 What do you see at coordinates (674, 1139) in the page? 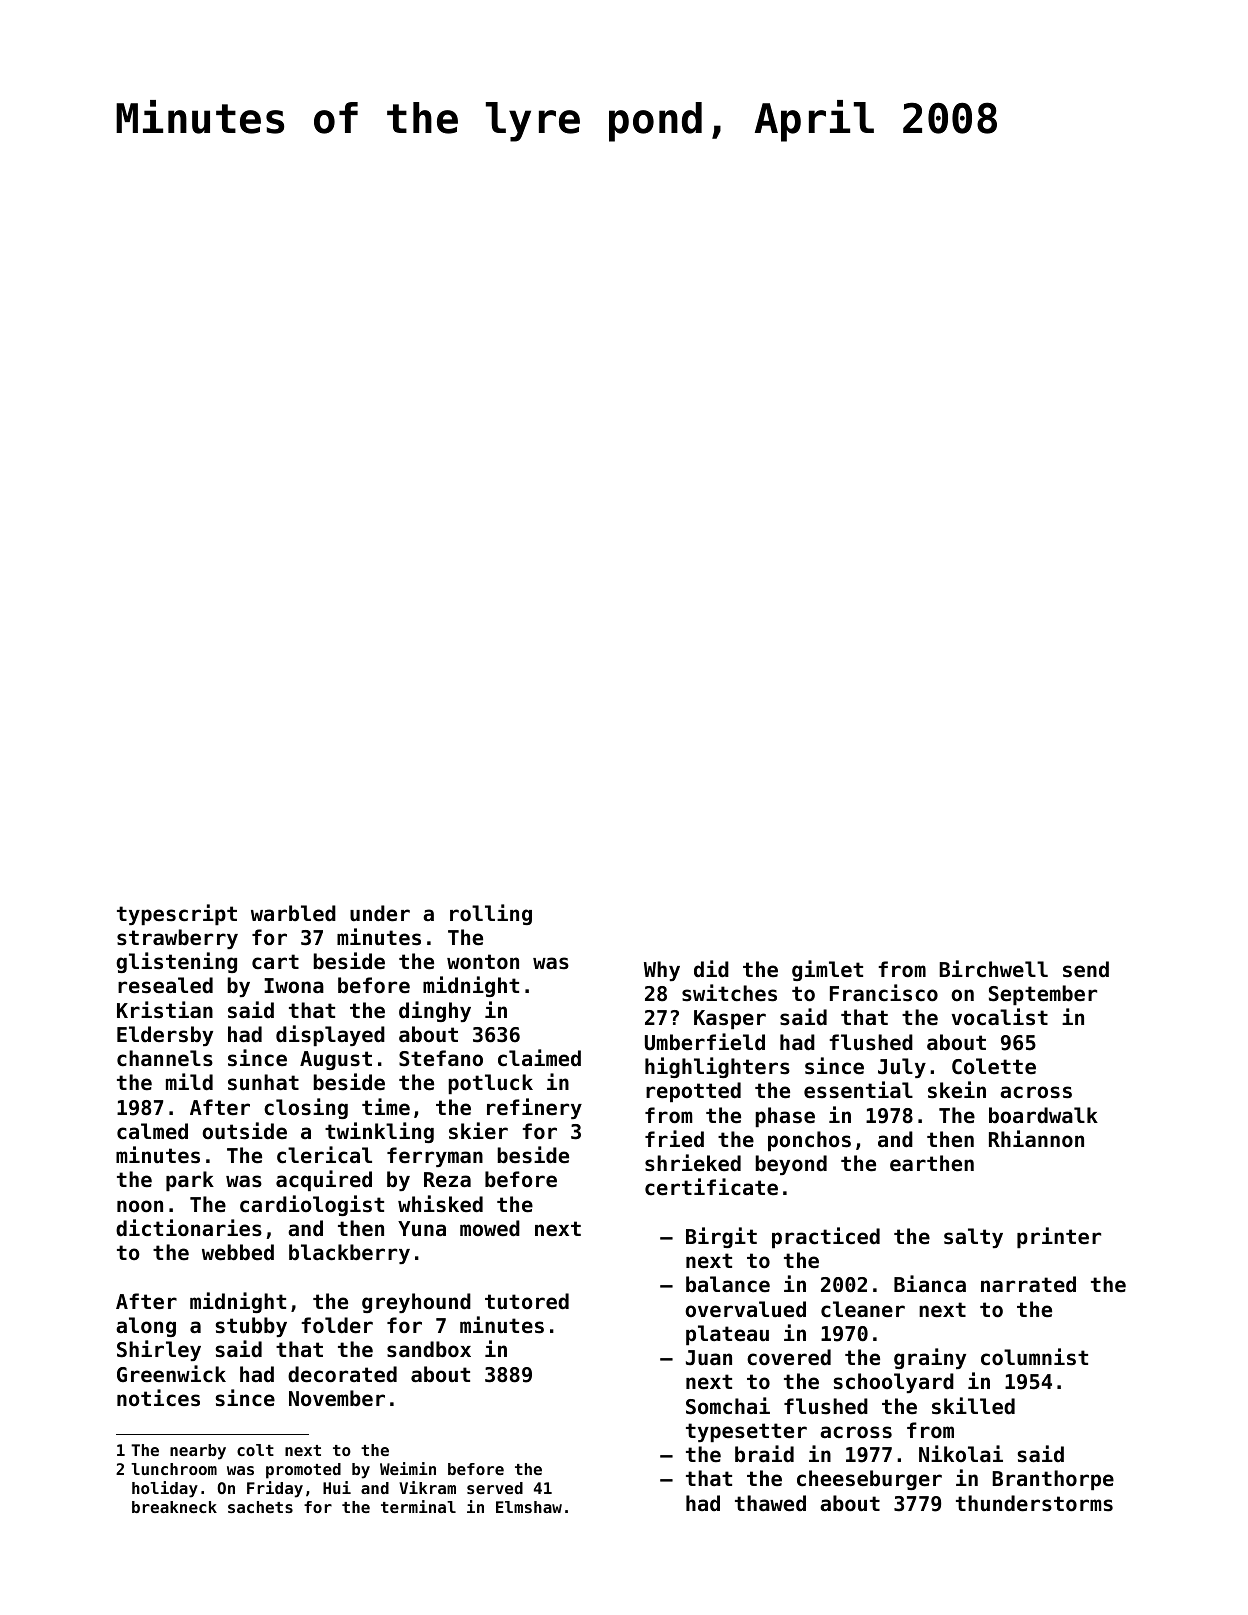
I see `fried` at bounding box center [674, 1139].
